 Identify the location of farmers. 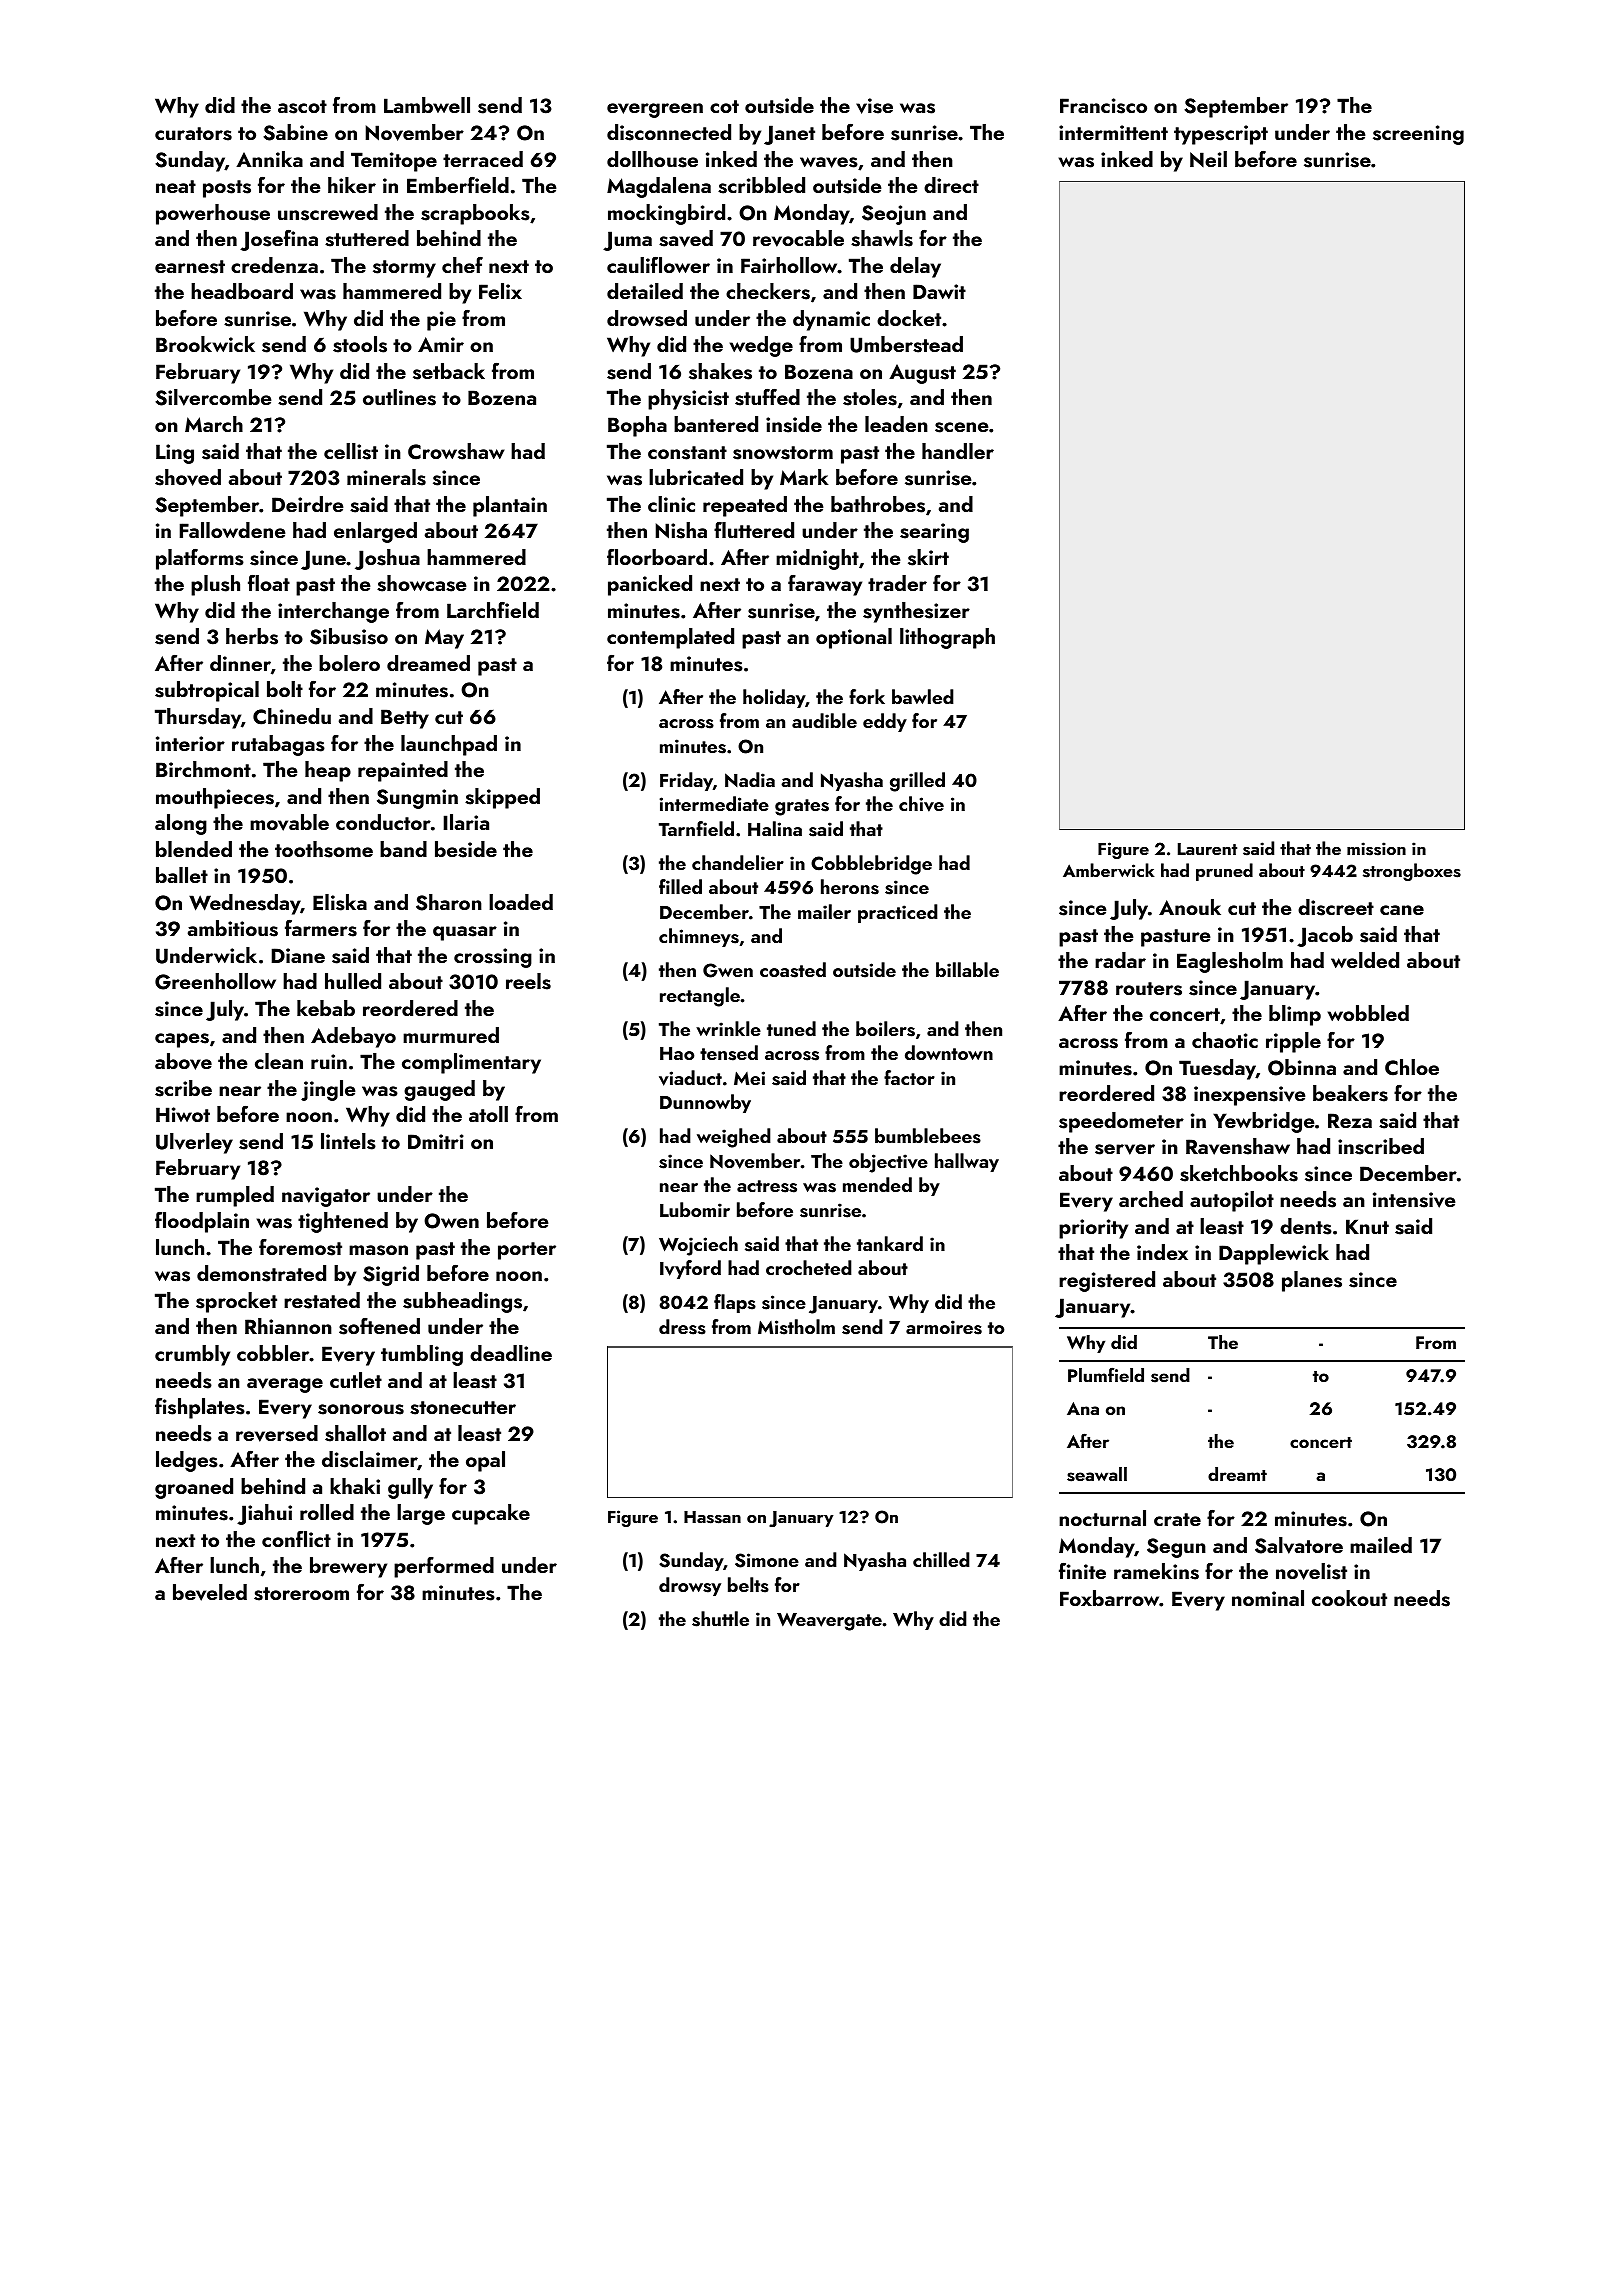
(321, 928).
